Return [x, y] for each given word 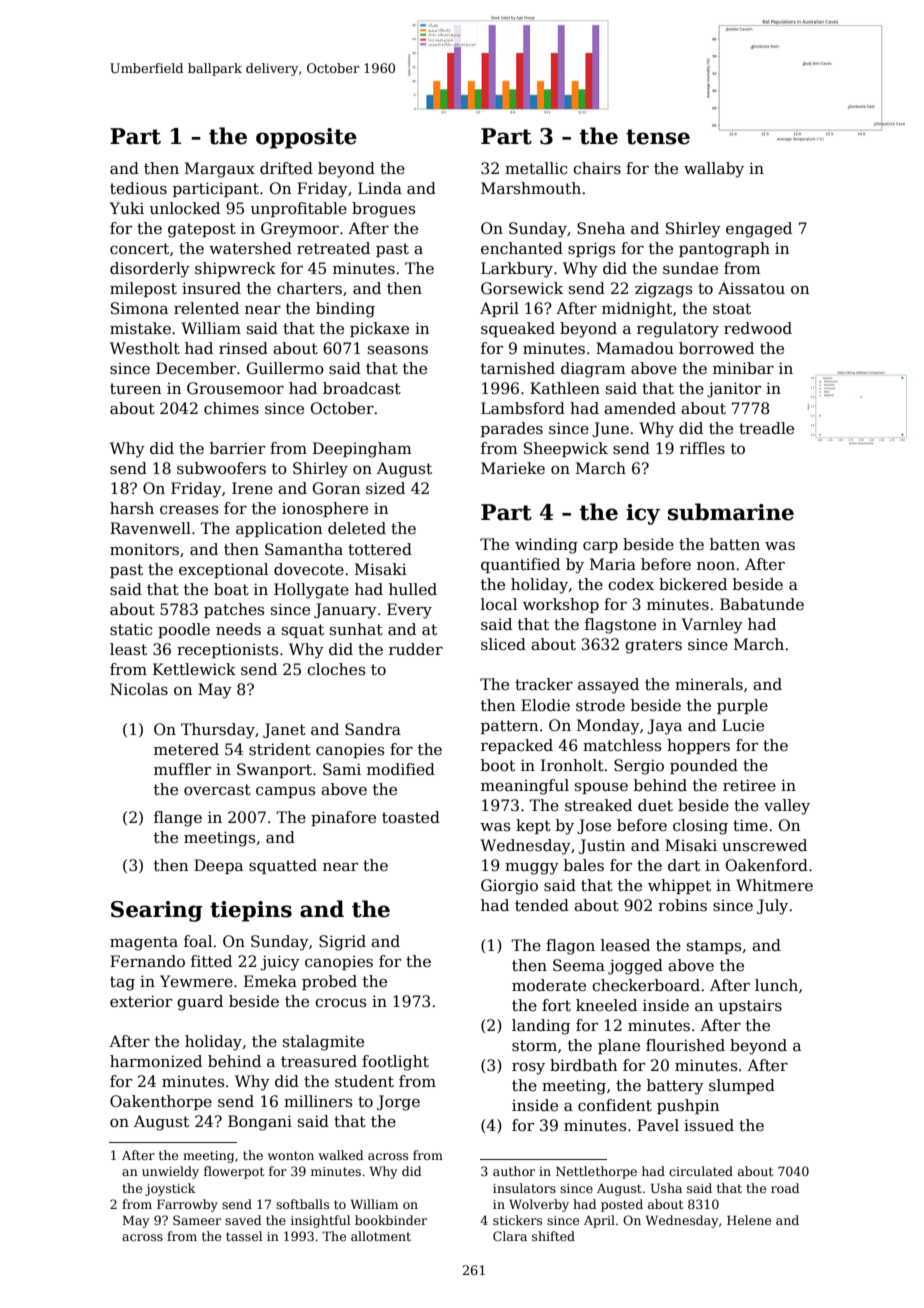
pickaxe [379, 329]
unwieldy [170, 1172]
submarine [731, 512]
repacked [517, 746]
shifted [553, 1236]
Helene [749, 1220]
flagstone [620, 626]
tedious [138, 188]
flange [178, 819]
